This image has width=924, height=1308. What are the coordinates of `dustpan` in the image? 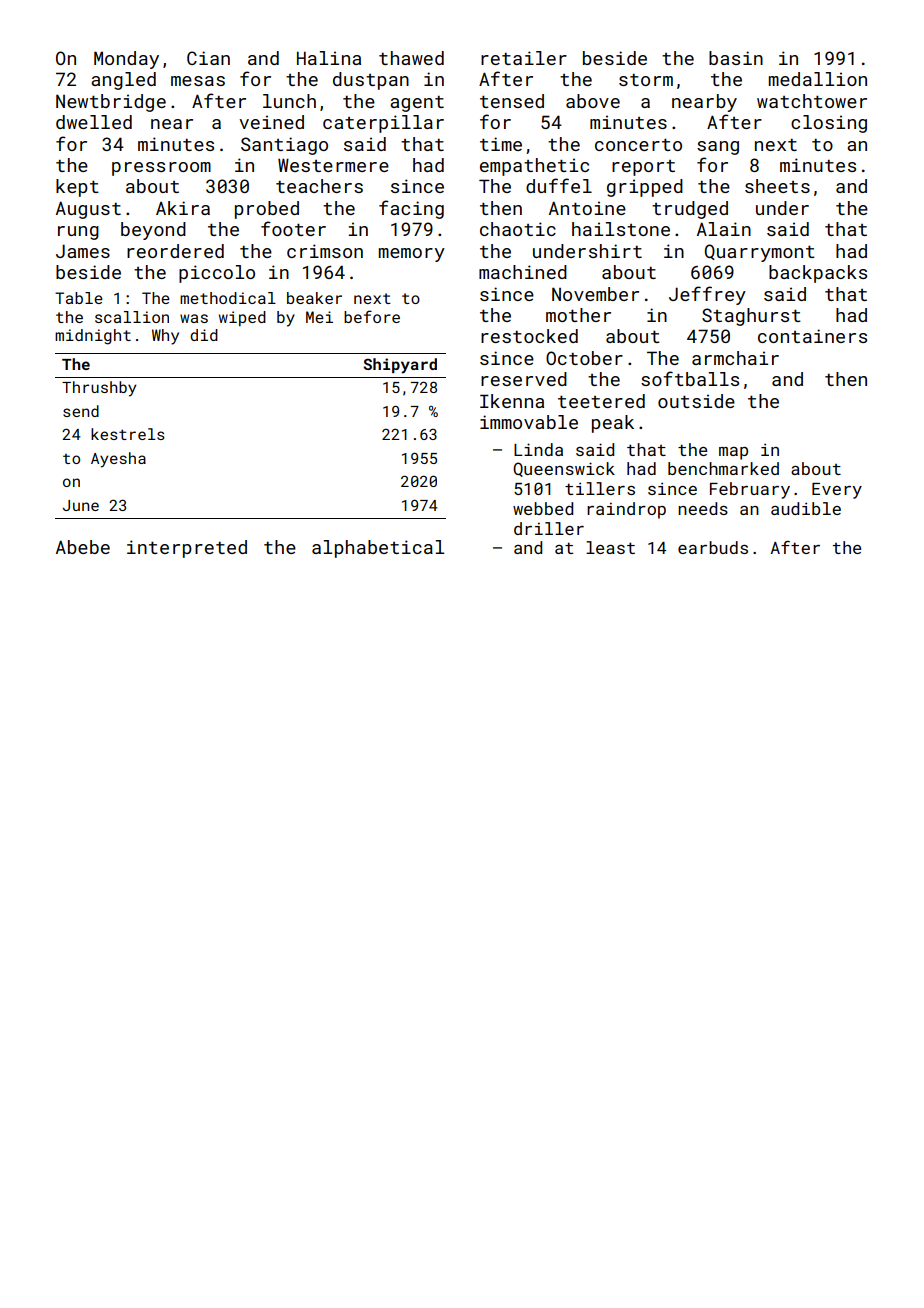 It's located at (371, 81).
